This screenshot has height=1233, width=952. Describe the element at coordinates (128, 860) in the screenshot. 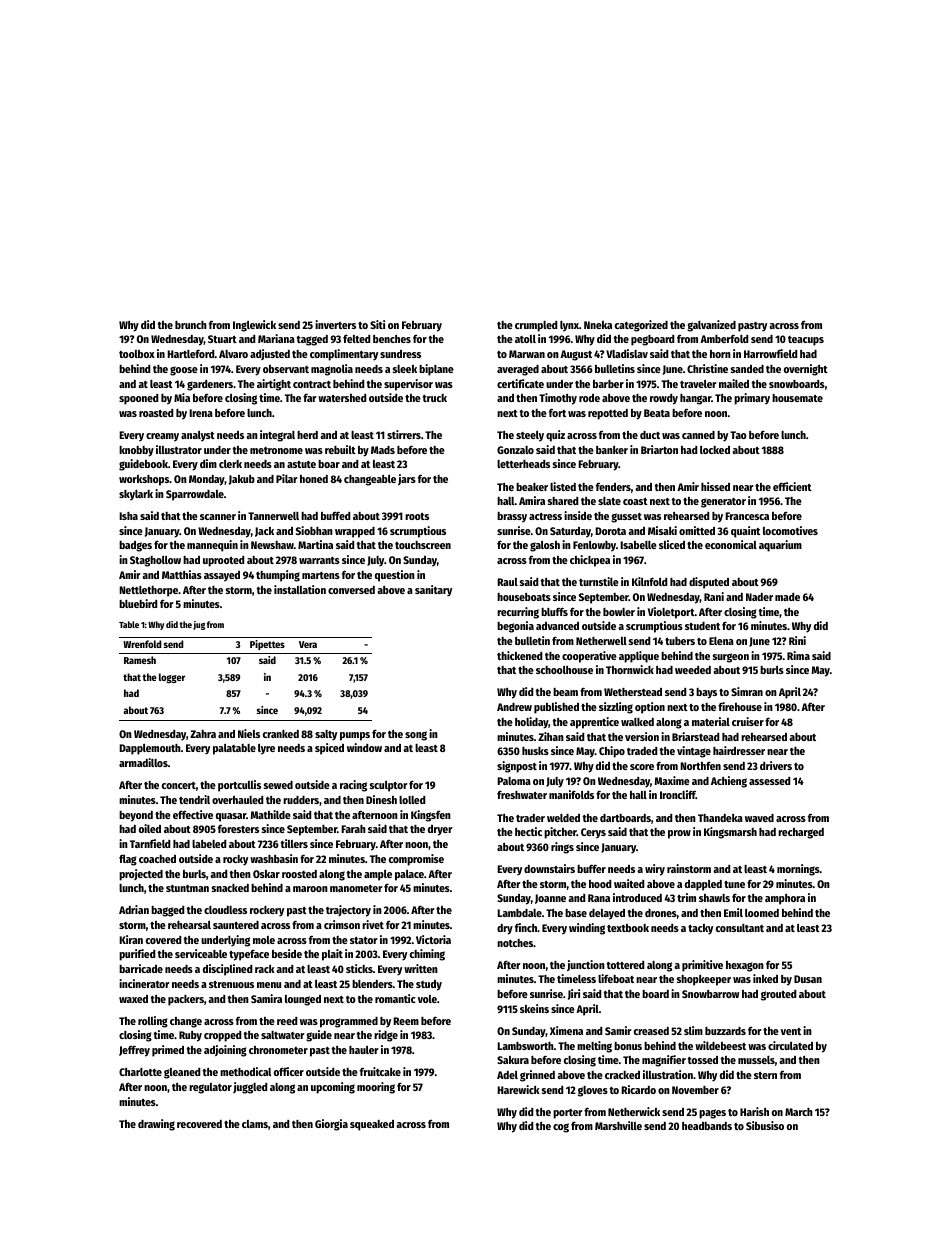

I see `flag` at that location.
